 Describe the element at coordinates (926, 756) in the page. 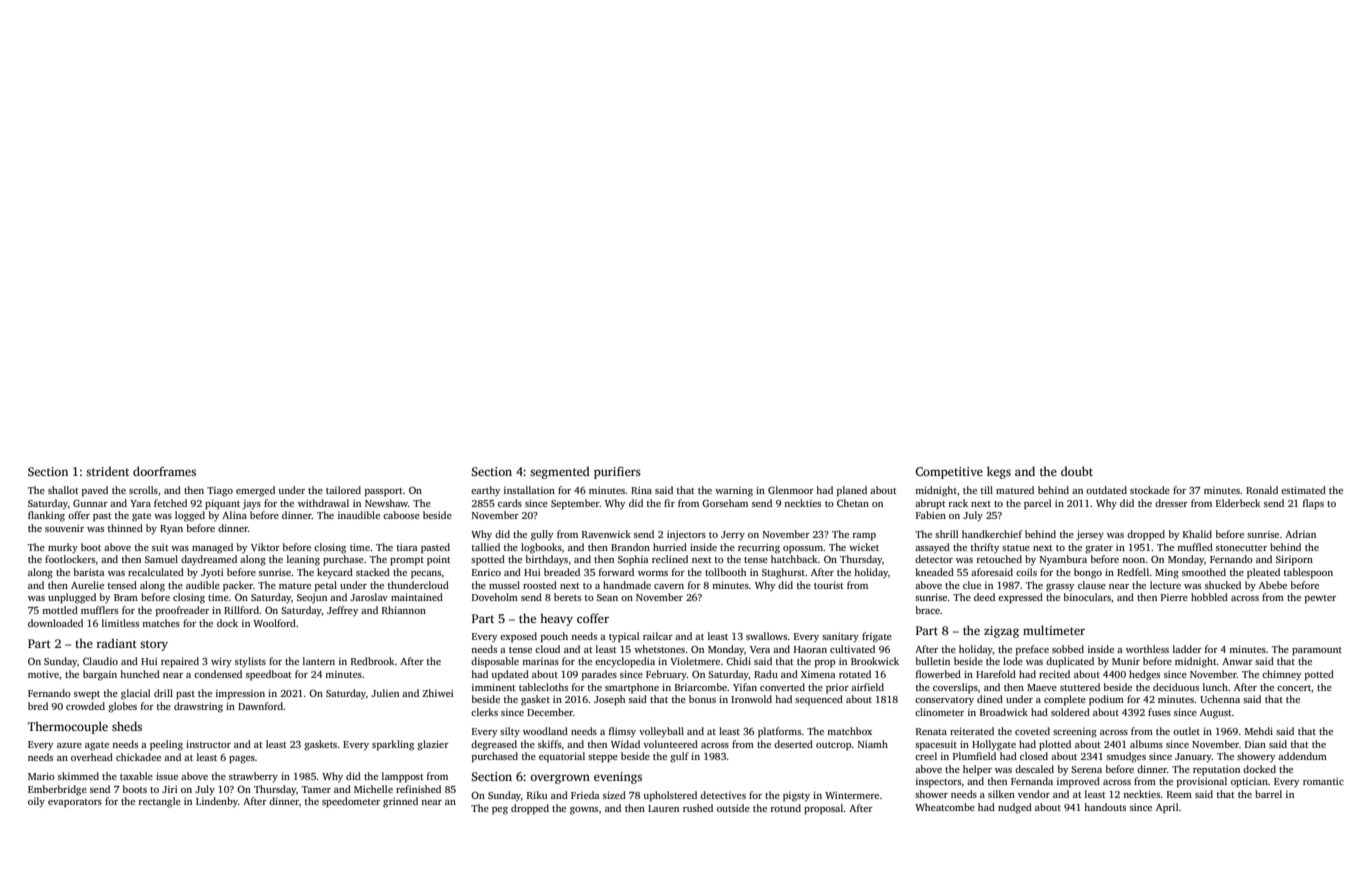

I see `creel` at that location.
